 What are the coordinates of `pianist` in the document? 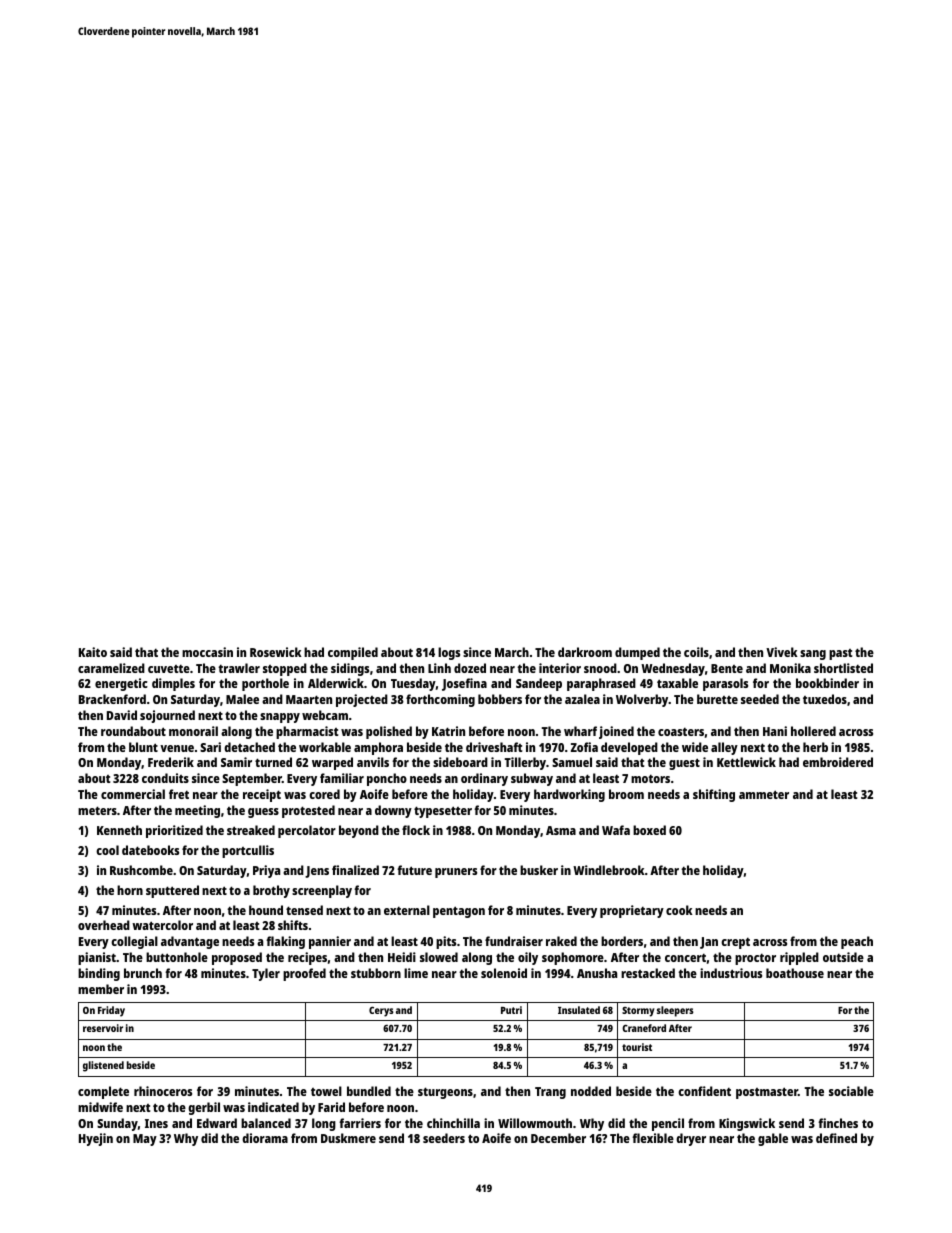 It's located at (97, 958).
